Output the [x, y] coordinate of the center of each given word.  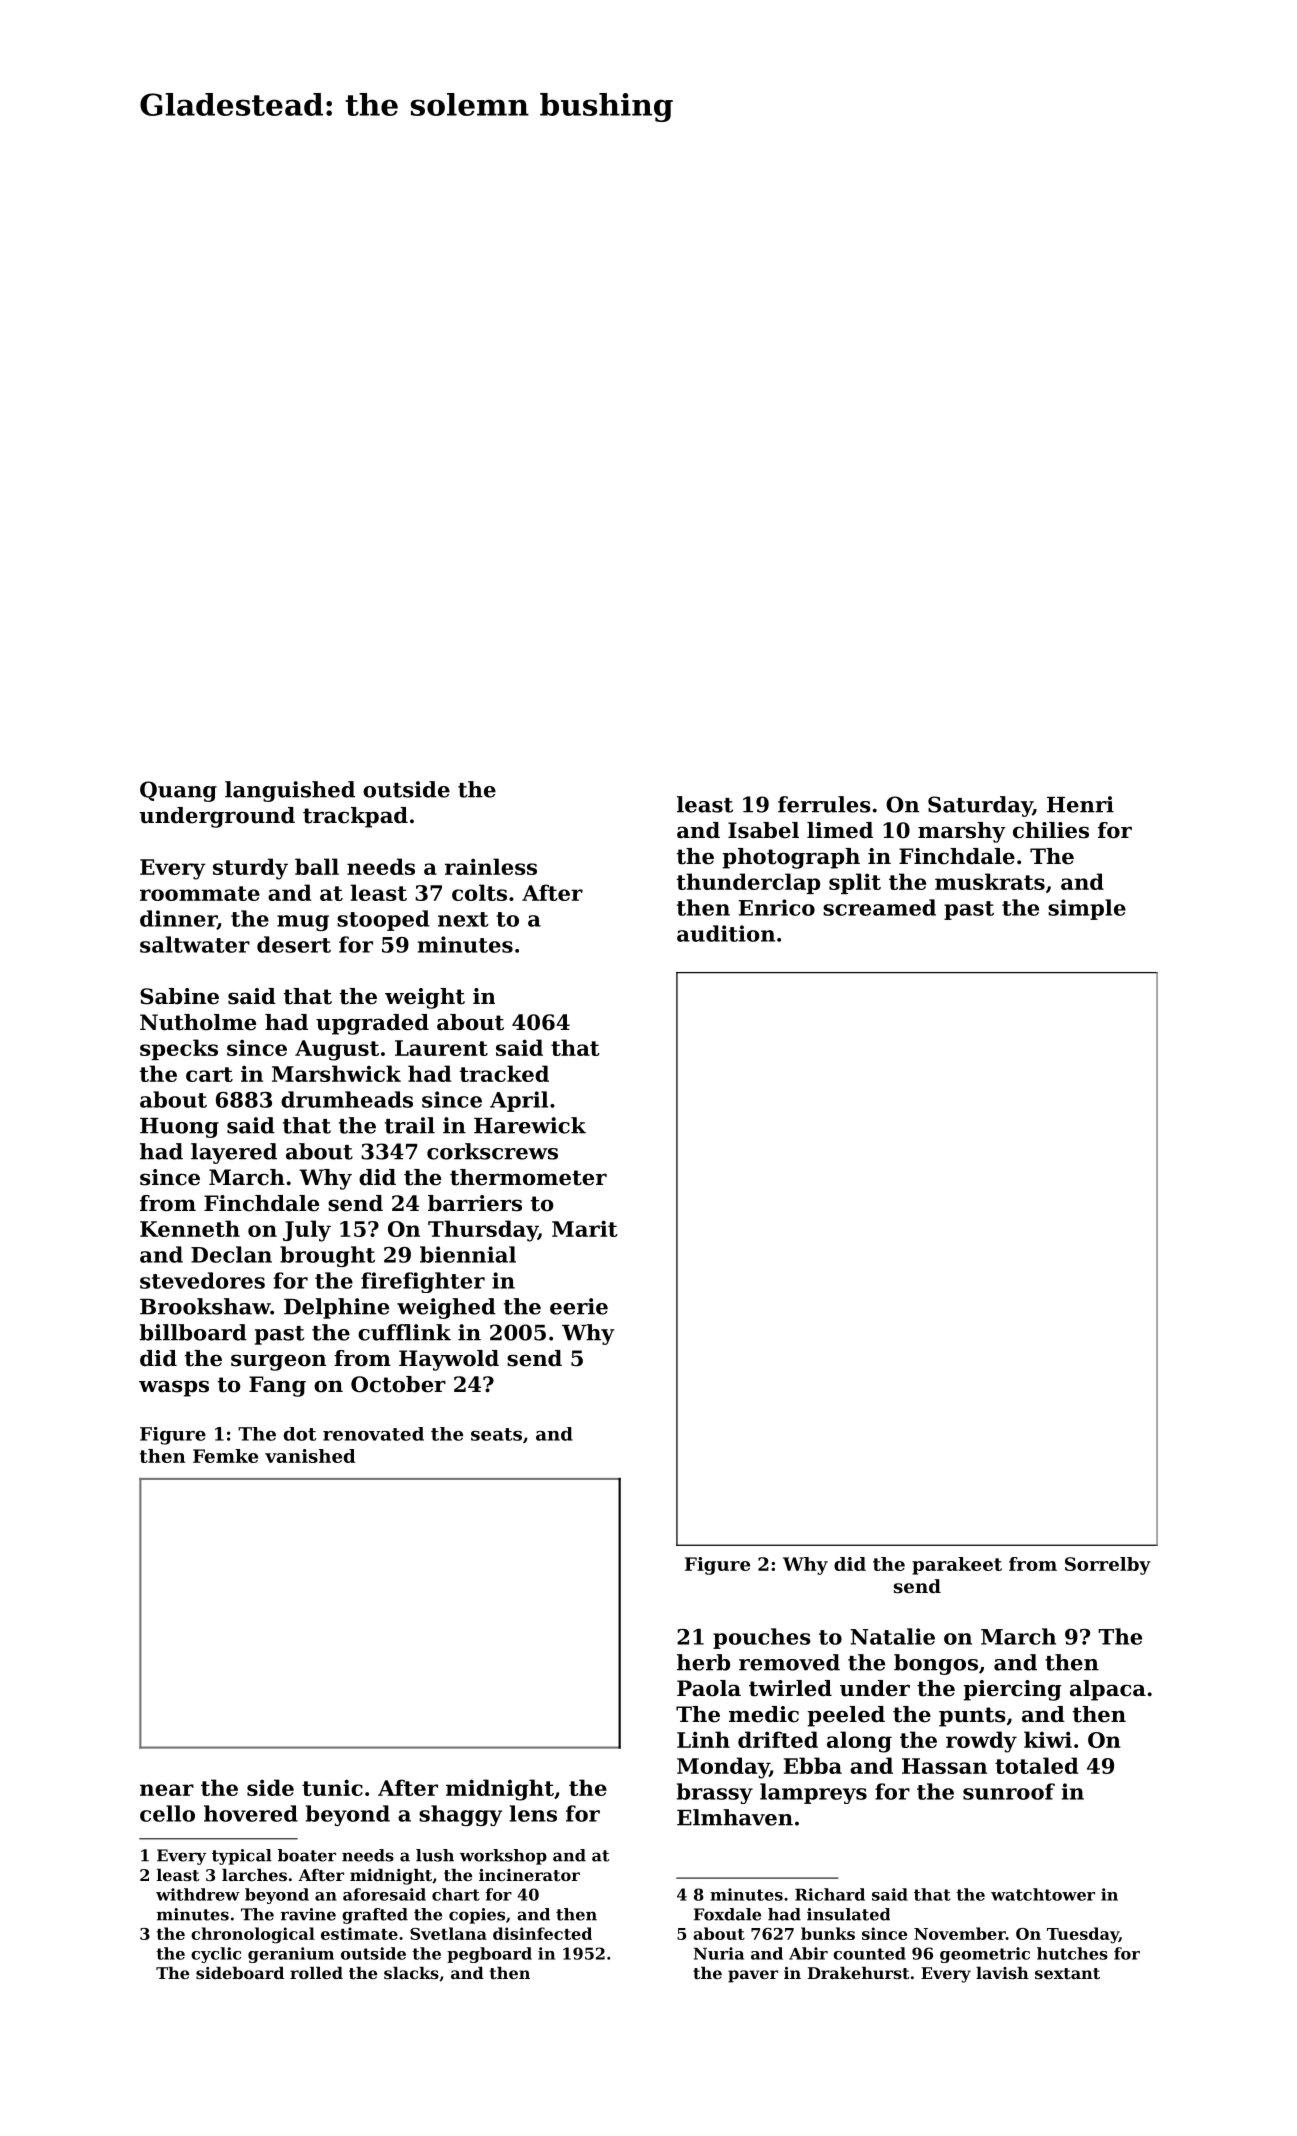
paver [753, 1976]
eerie [579, 1306]
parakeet [957, 1566]
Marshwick [336, 1073]
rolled [316, 1973]
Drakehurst [859, 1973]
